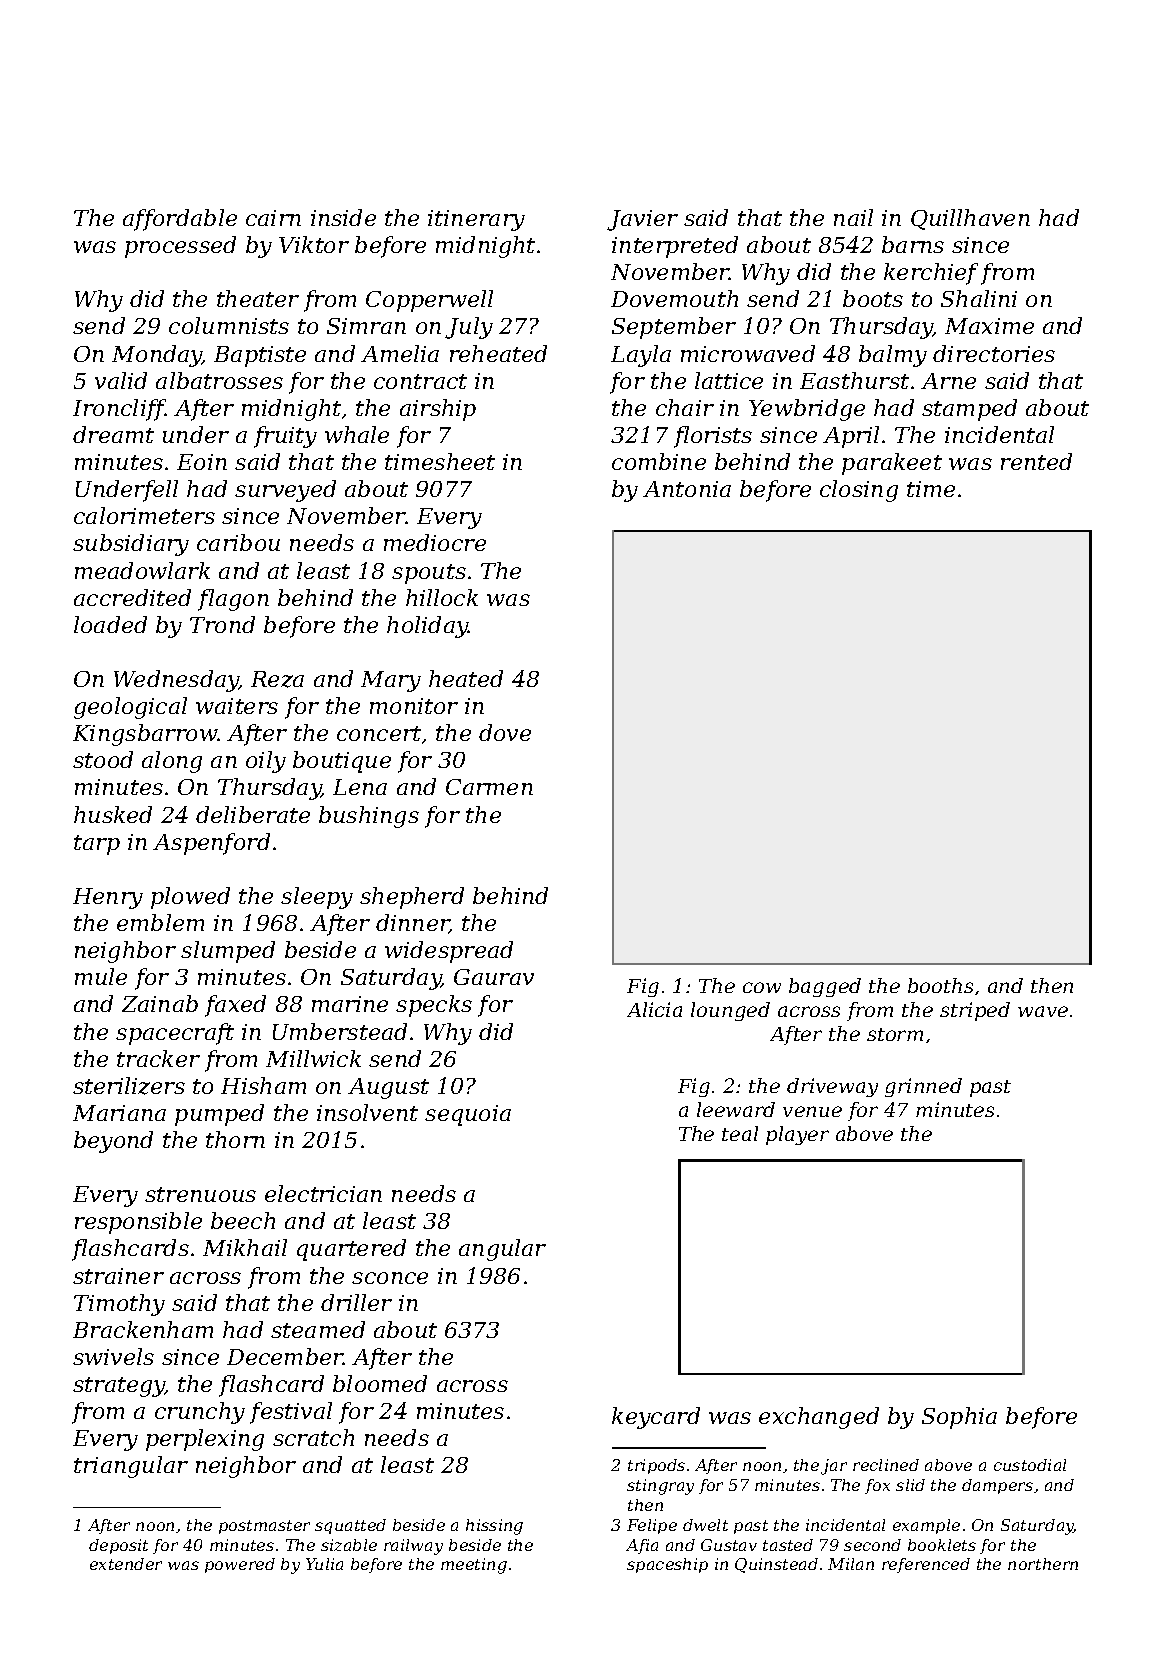 This image has height=1654, width=1165. I want to click on powered, so click(240, 1565).
